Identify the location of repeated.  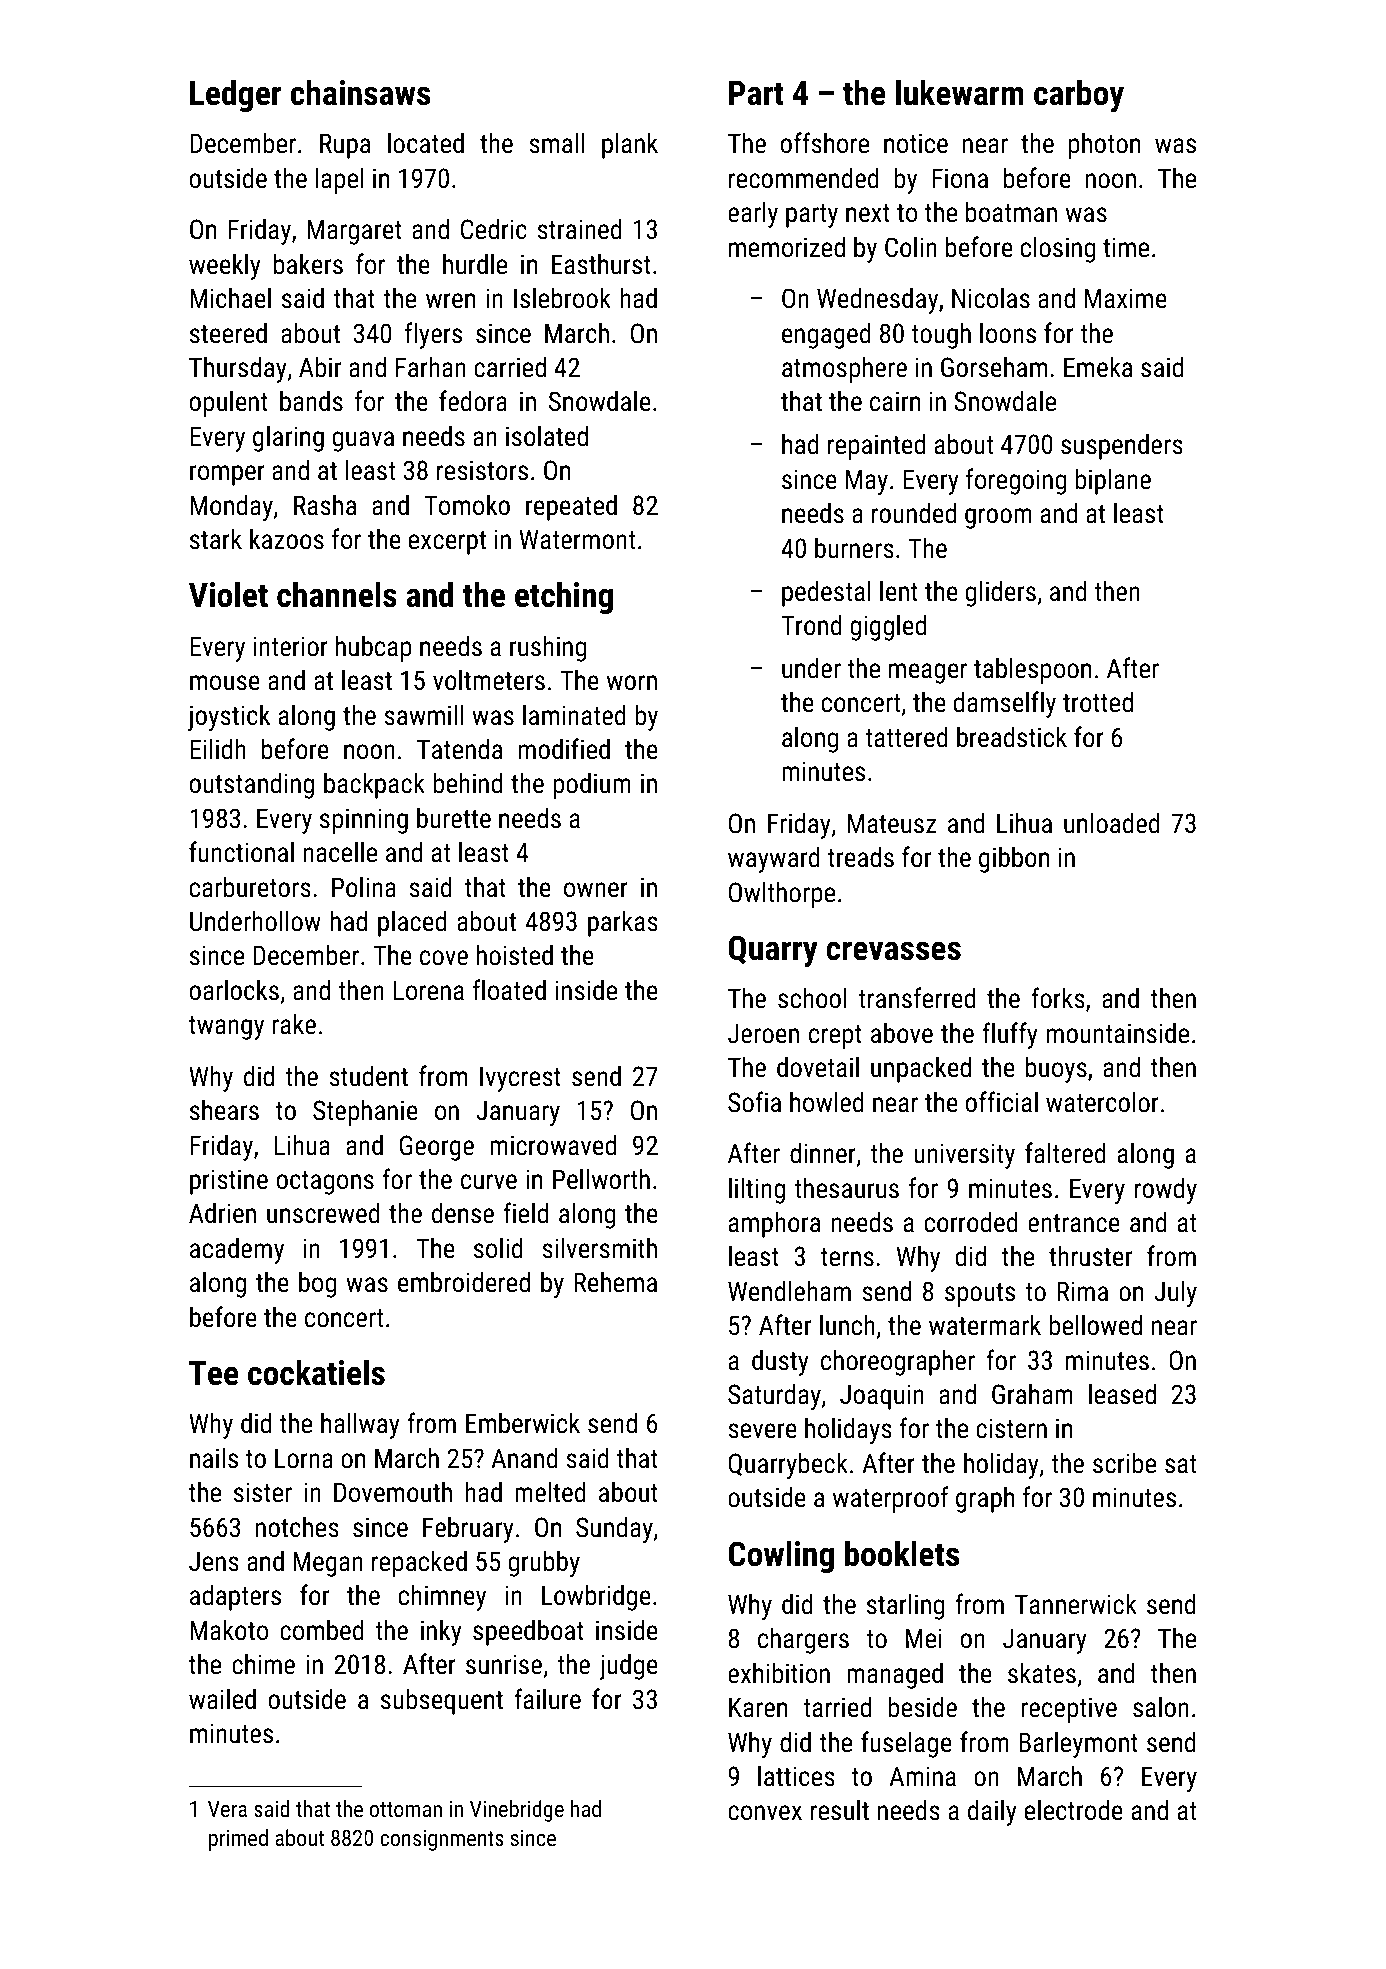
(571, 507).
